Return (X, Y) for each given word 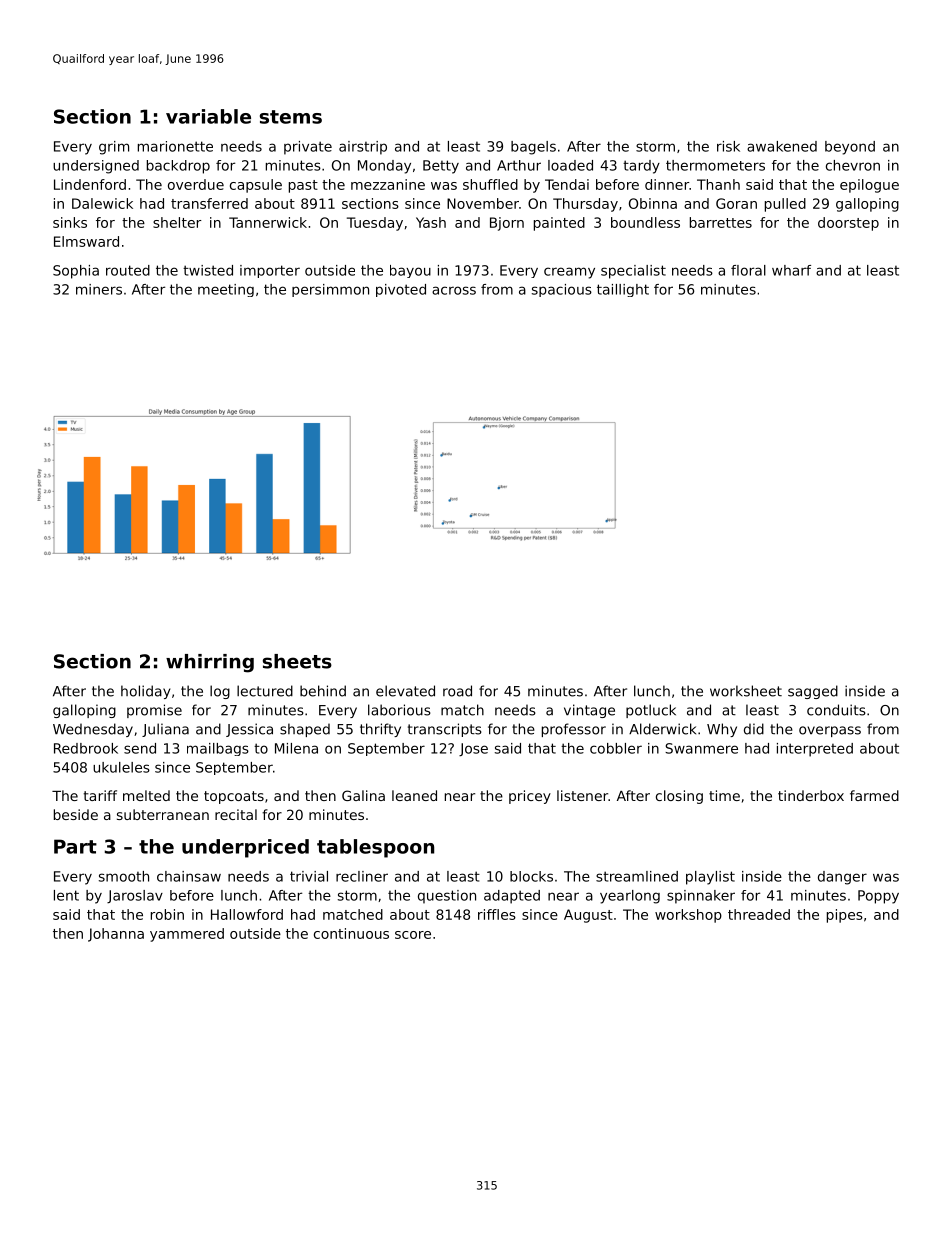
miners (99, 289)
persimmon (330, 290)
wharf (791, 270)
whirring (210, 663)
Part (75, 846)
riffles (497, 914)
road (457, 691)
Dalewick (102, 203)
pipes (845, 916)
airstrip (363, 148)
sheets (297, 661)
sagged (813, 692)
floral (748, 270)
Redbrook (86, 748)
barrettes (721, 222)
